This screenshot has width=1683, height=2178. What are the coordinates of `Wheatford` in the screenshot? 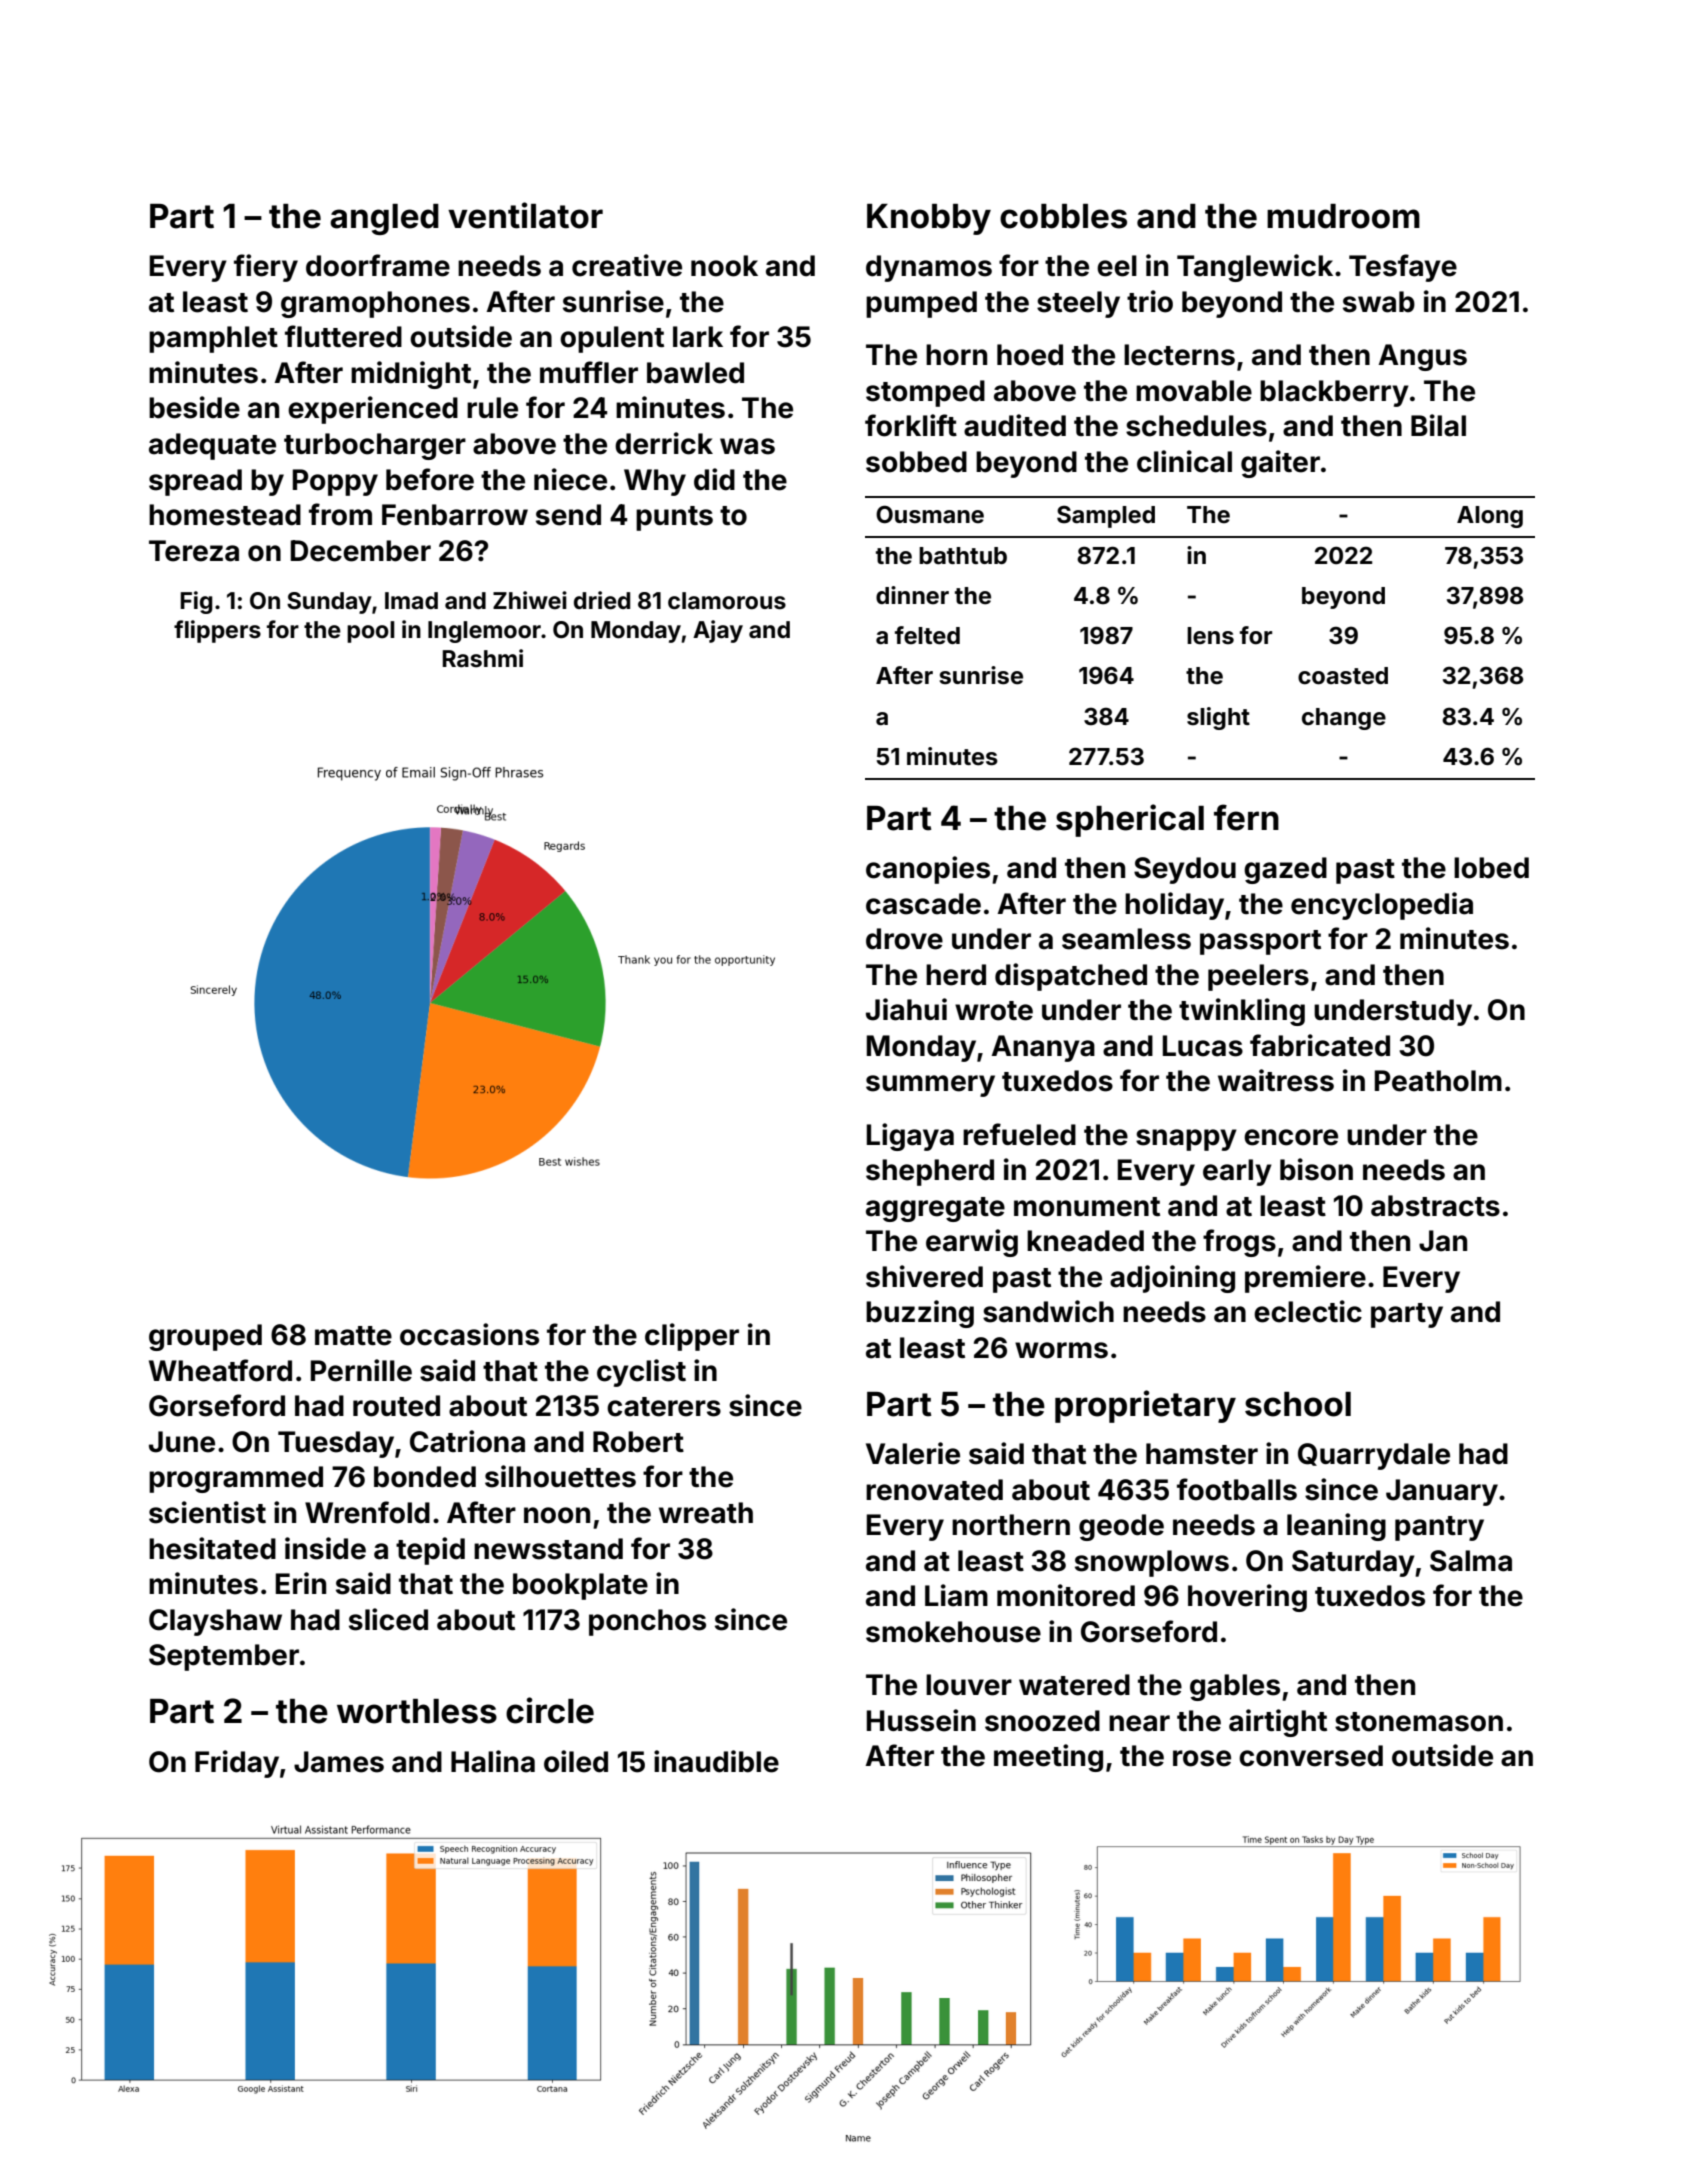 It's located at (220, 1370).
